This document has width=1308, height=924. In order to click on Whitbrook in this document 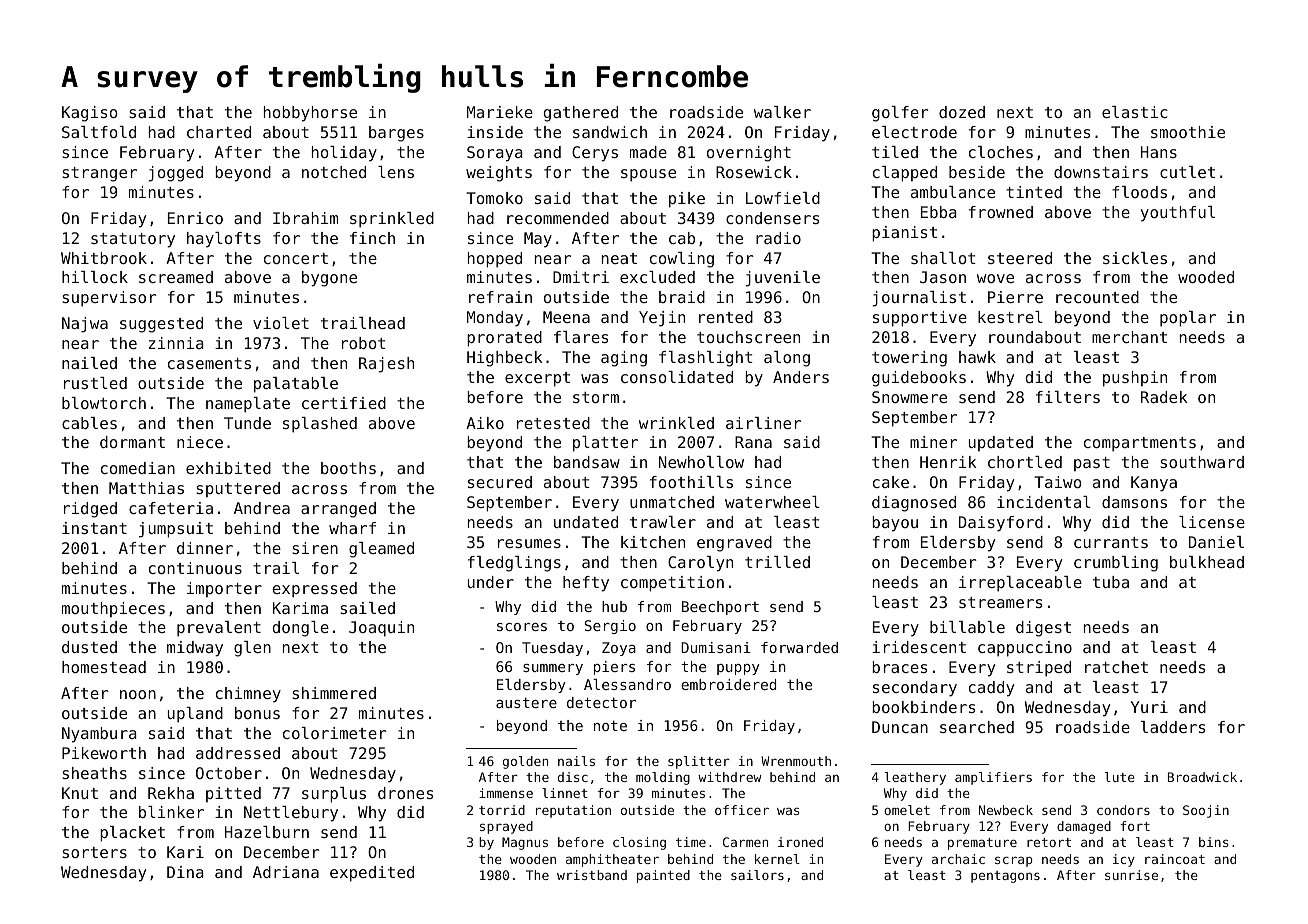, I will do `click(104, 258)`.
